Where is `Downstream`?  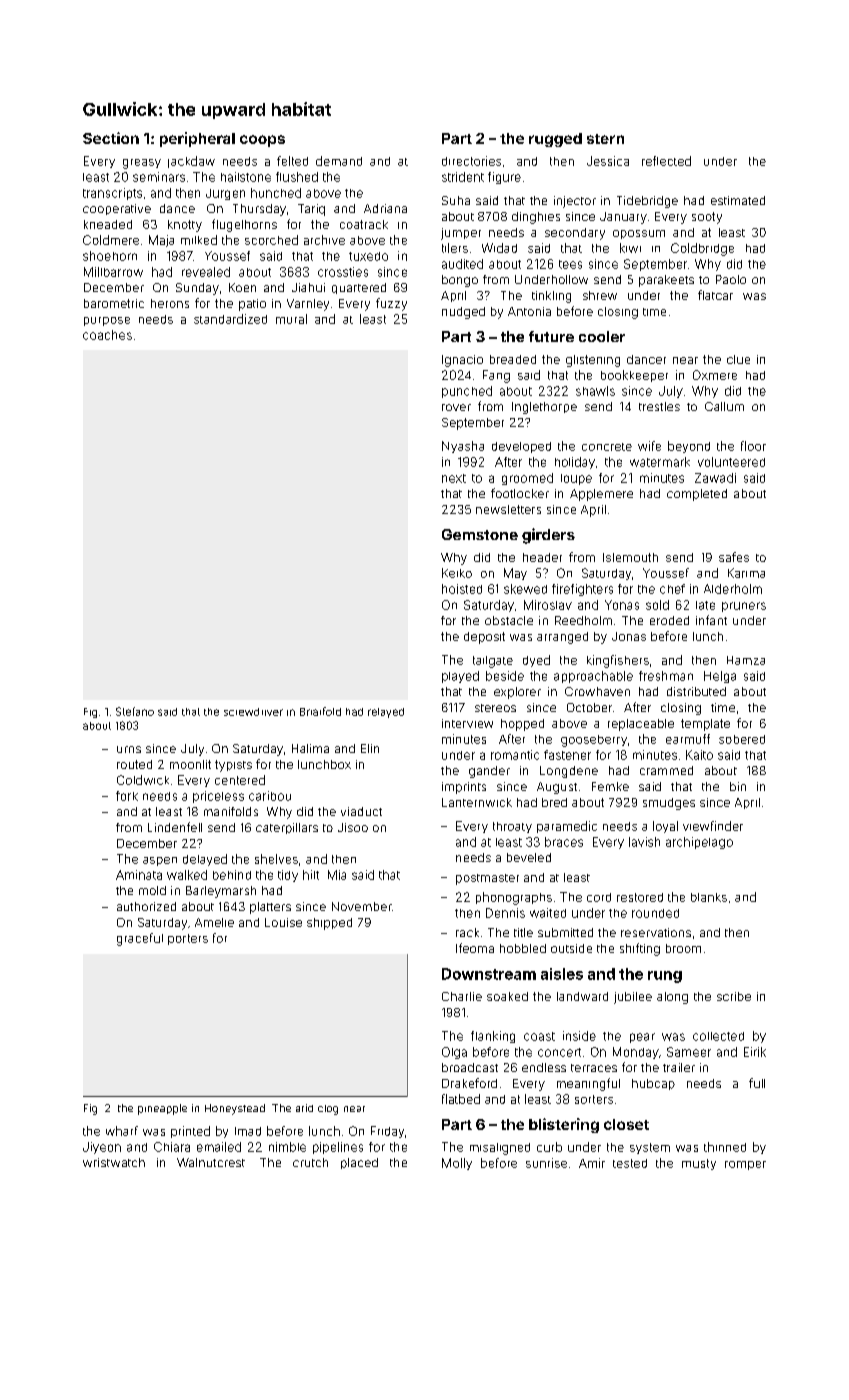
Downstream is located at coordinates (489, 974).
